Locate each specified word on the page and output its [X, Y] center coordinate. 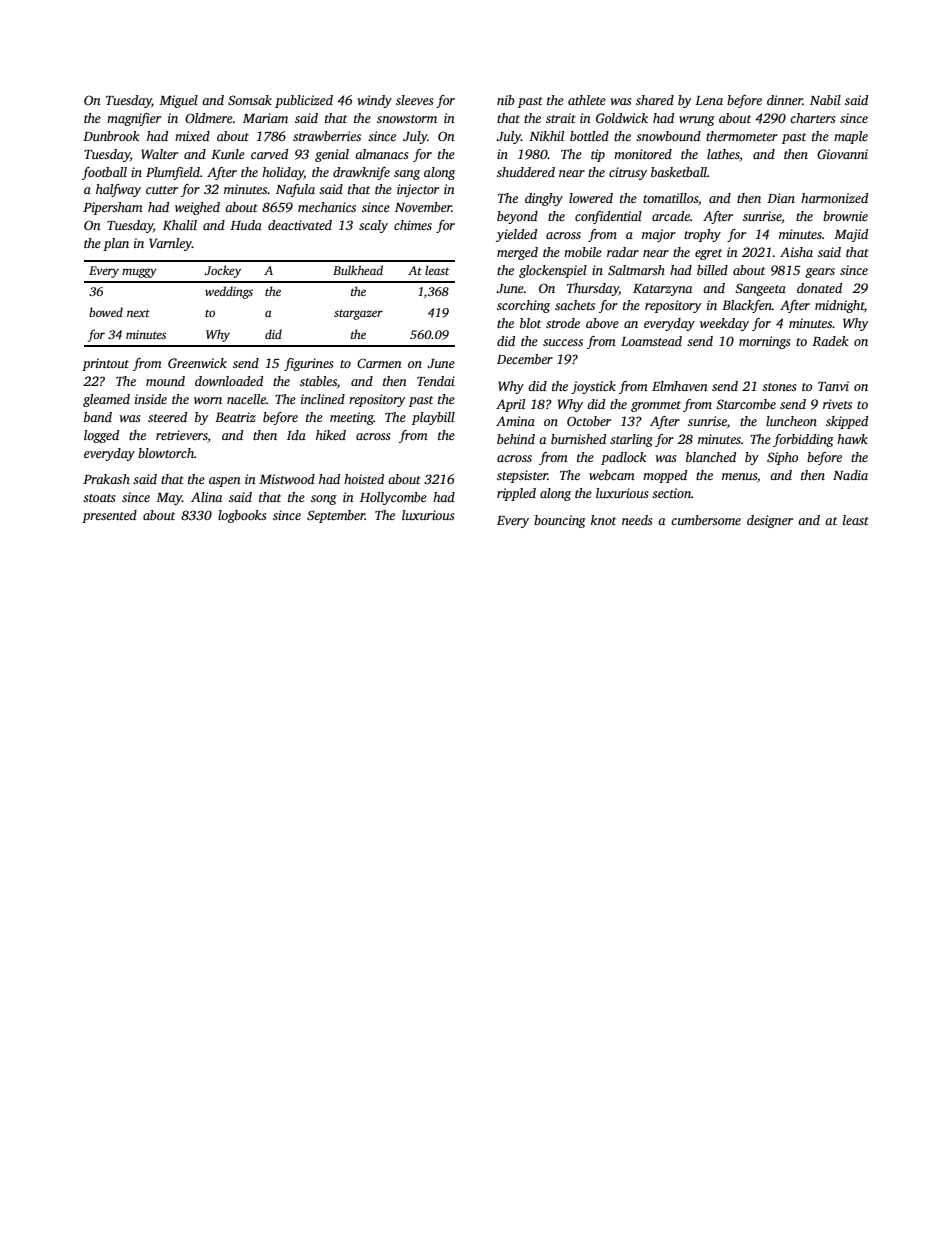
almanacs [382, 154]
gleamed [106, 400]
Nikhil [546, 136]
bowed [106, 312]
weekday [724, 324]
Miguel [178, 101]
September [336, 516]
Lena [709, 100]
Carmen [379, 363]
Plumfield [173, 173]
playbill [433, 418]
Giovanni [842, 154]
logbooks [242, 516]
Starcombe [746, 404]
